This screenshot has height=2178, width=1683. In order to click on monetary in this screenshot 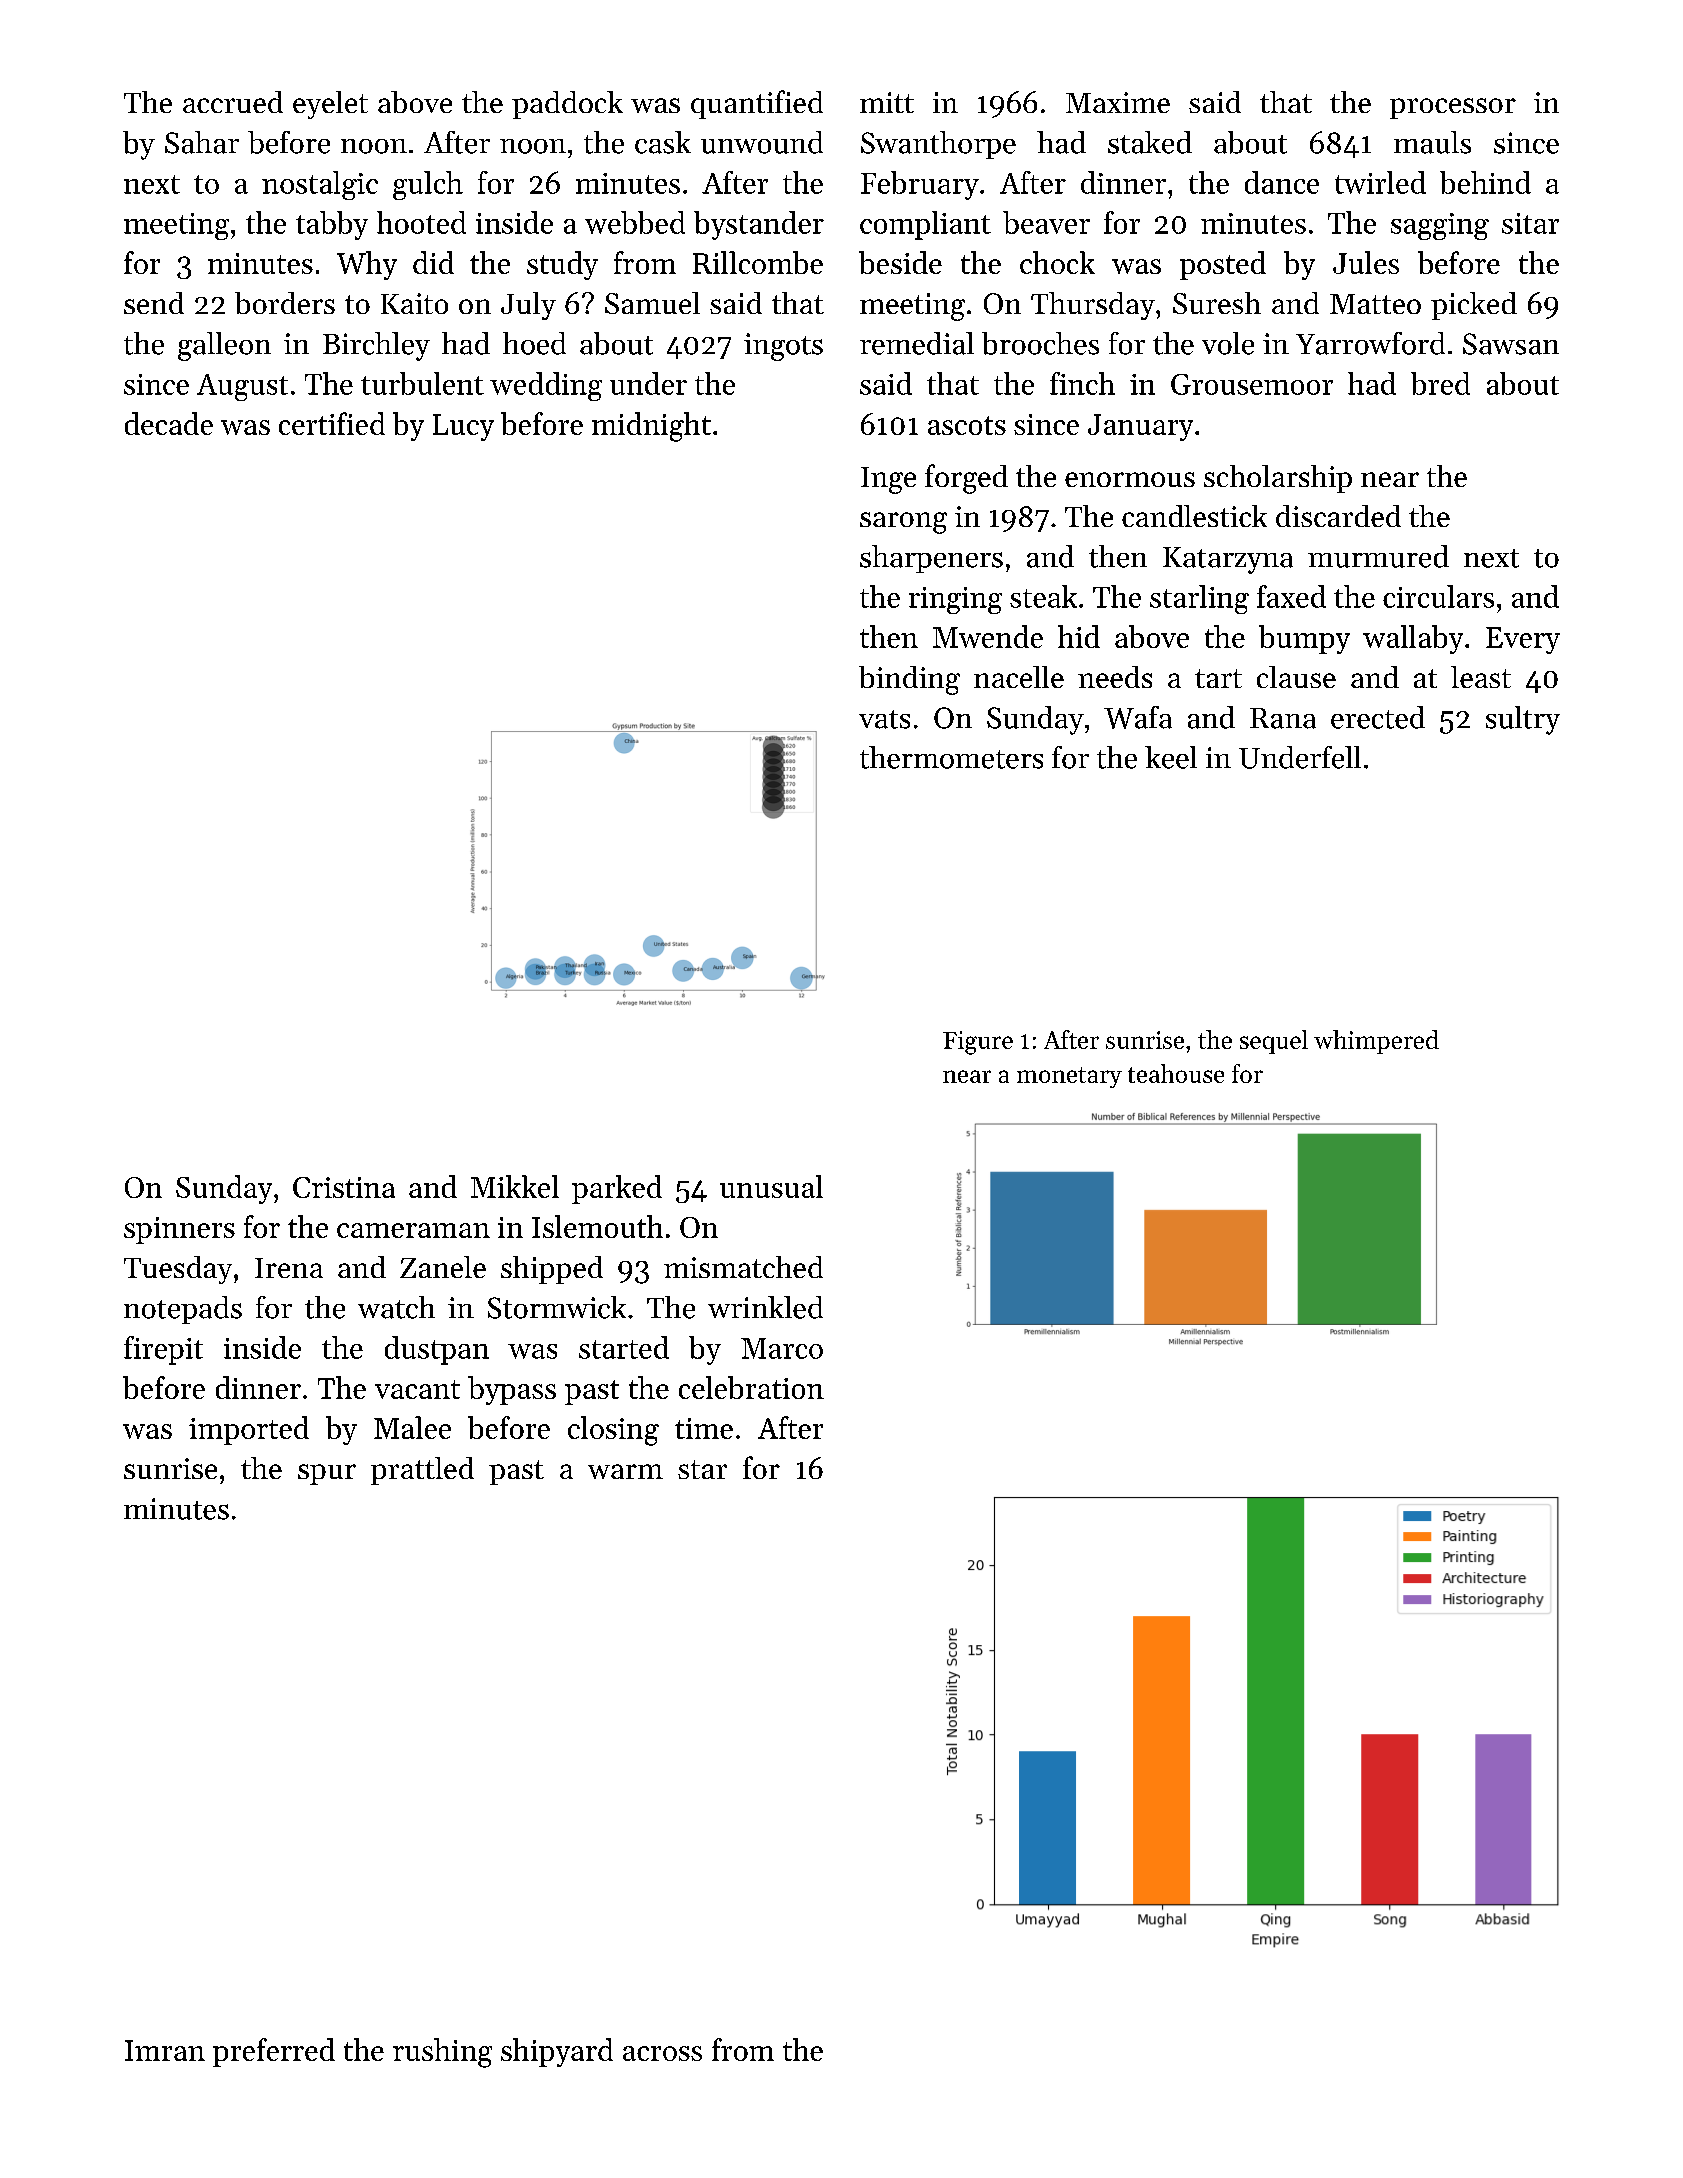, I will do `click(1069, 1077)`.
